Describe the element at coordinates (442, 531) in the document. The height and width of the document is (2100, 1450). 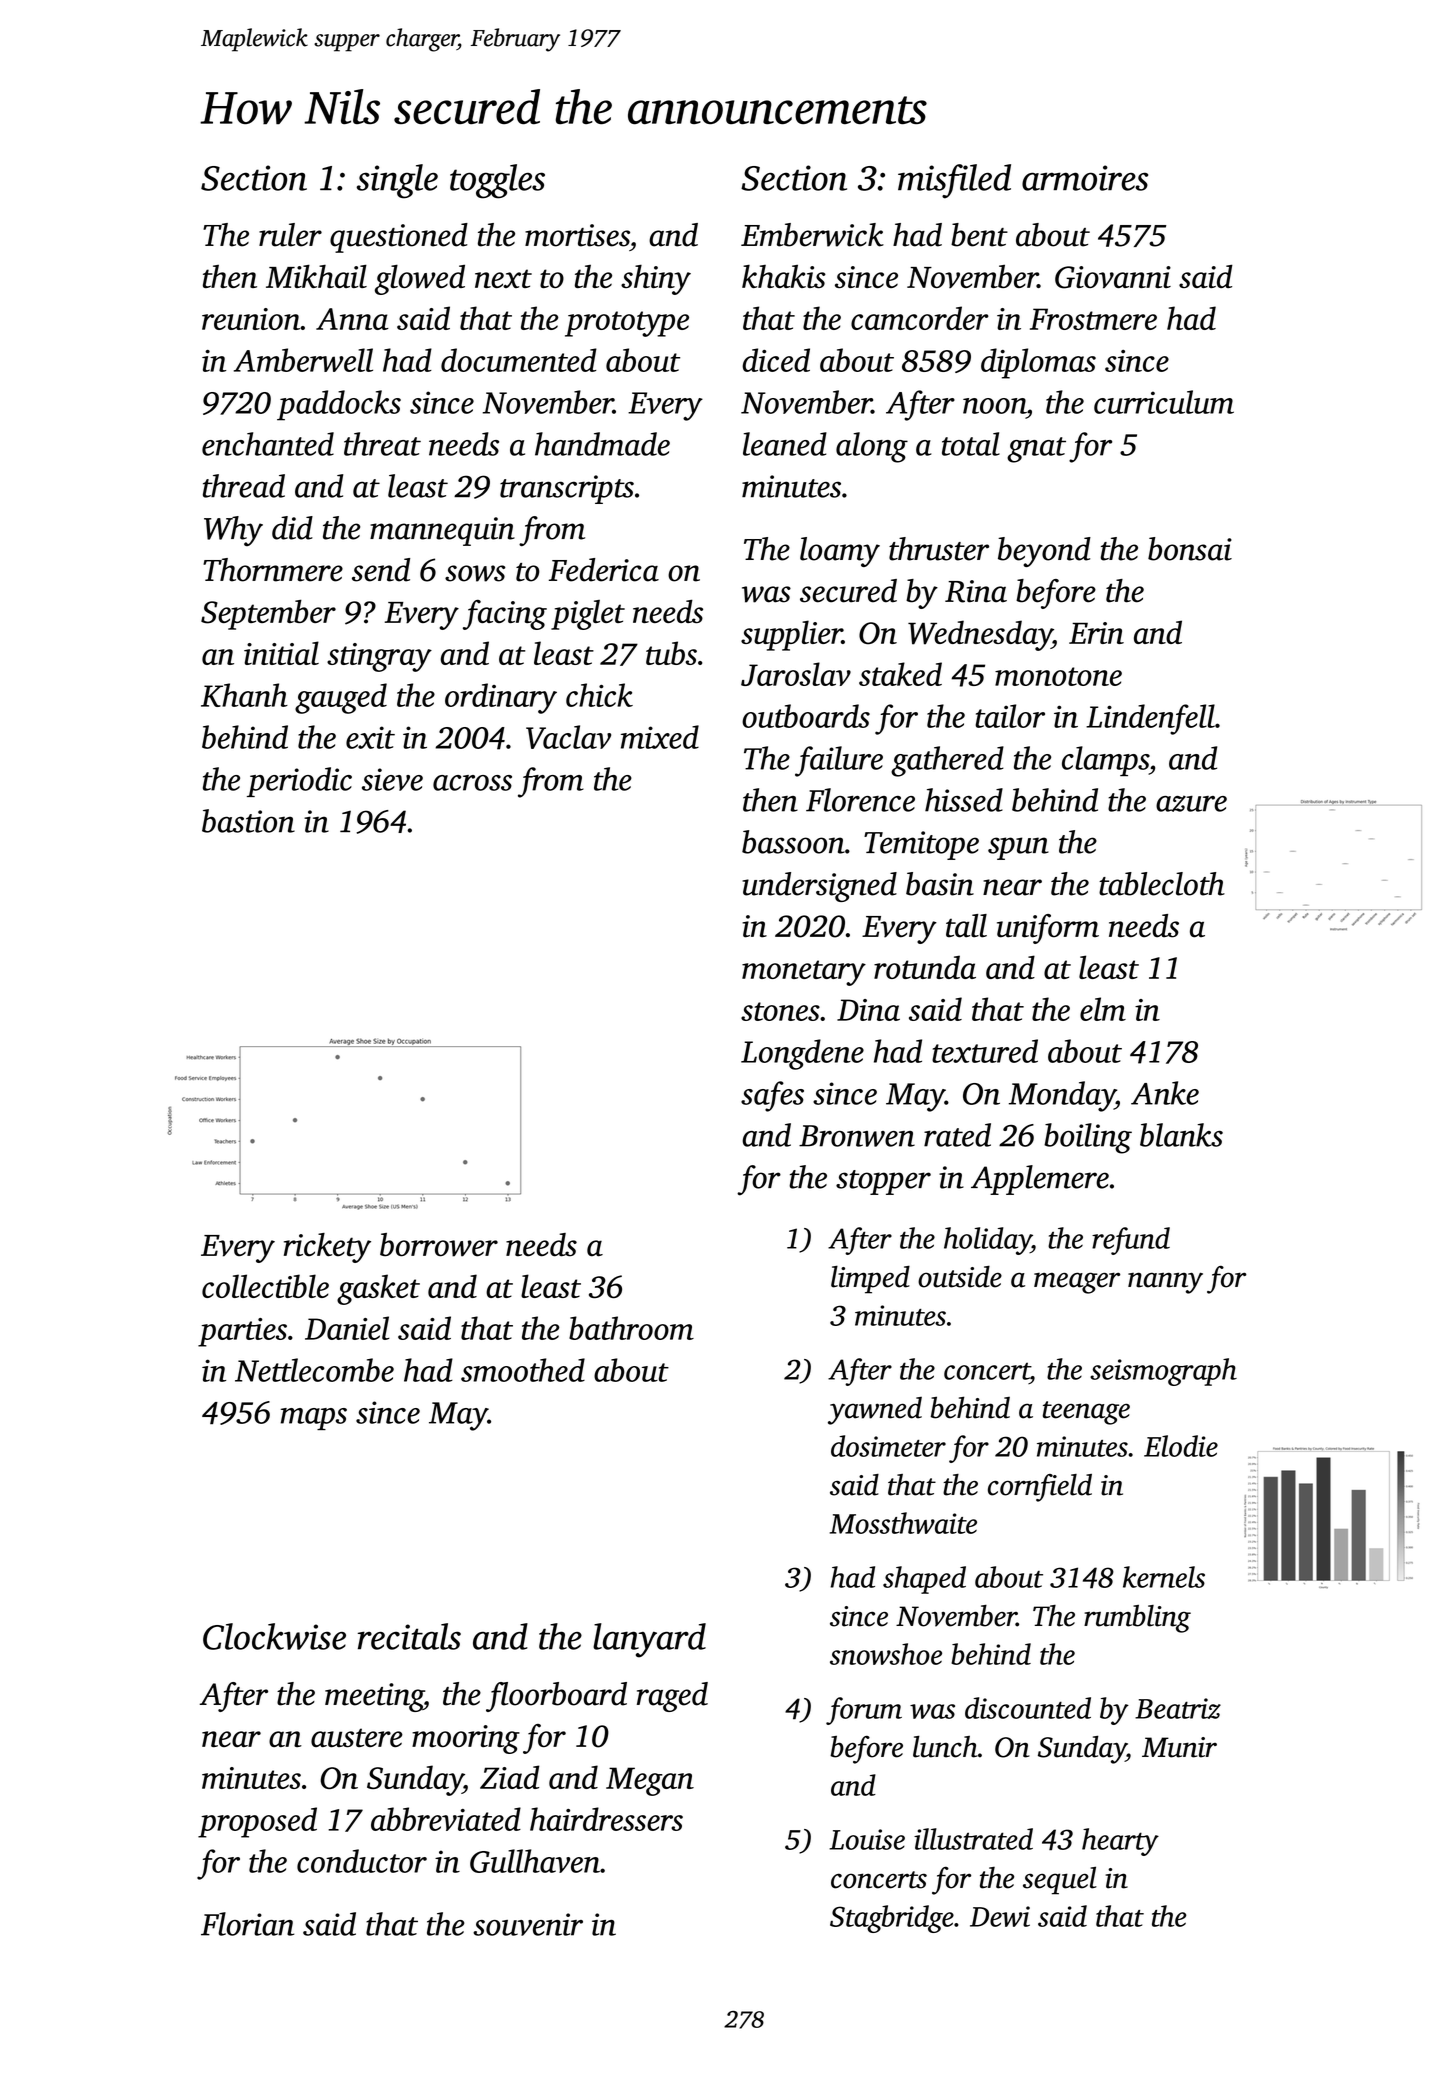
I see `mannequin` at that location.
